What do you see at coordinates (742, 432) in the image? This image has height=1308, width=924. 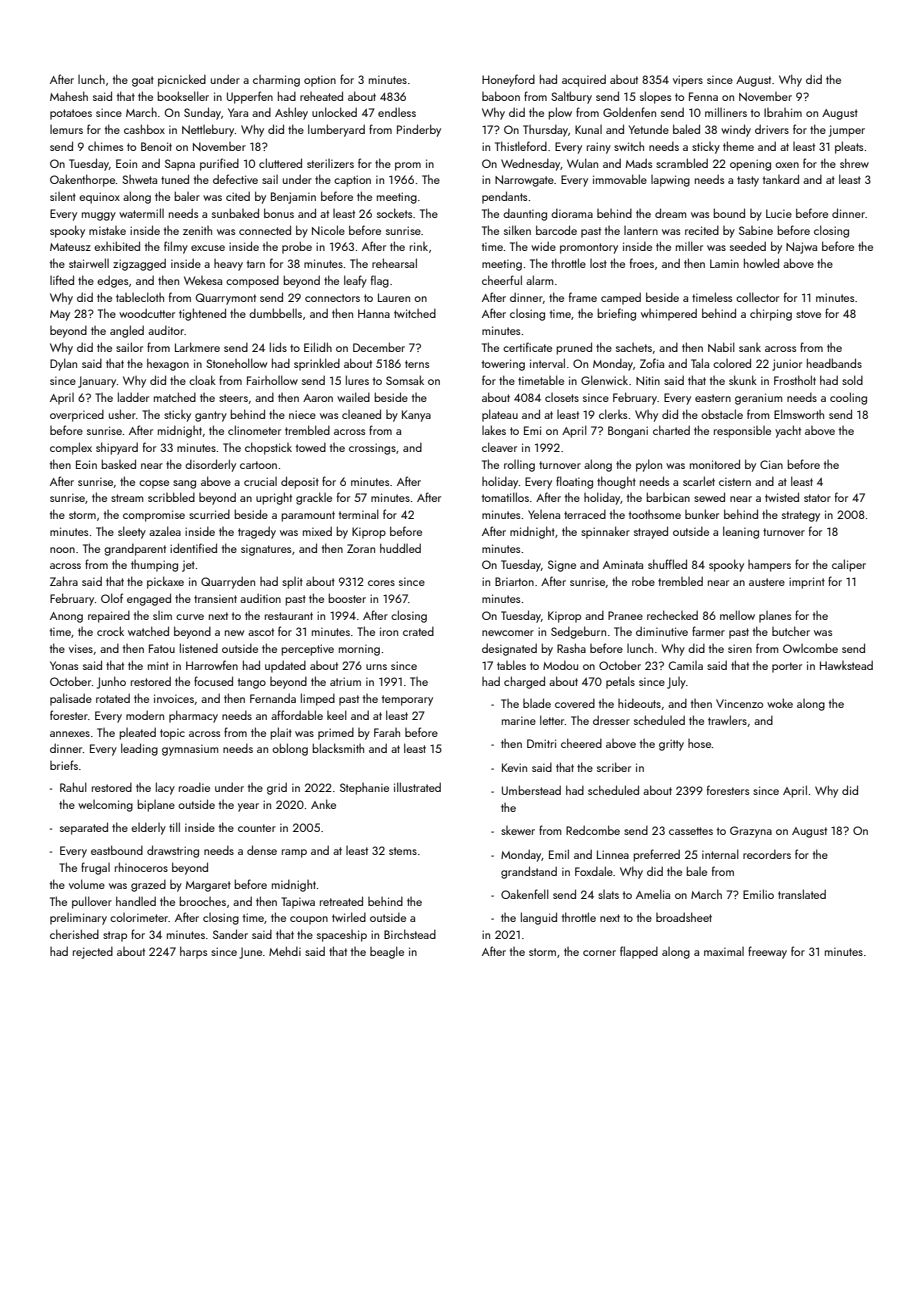 I see `responsible` at bounding box center [742, 432].
